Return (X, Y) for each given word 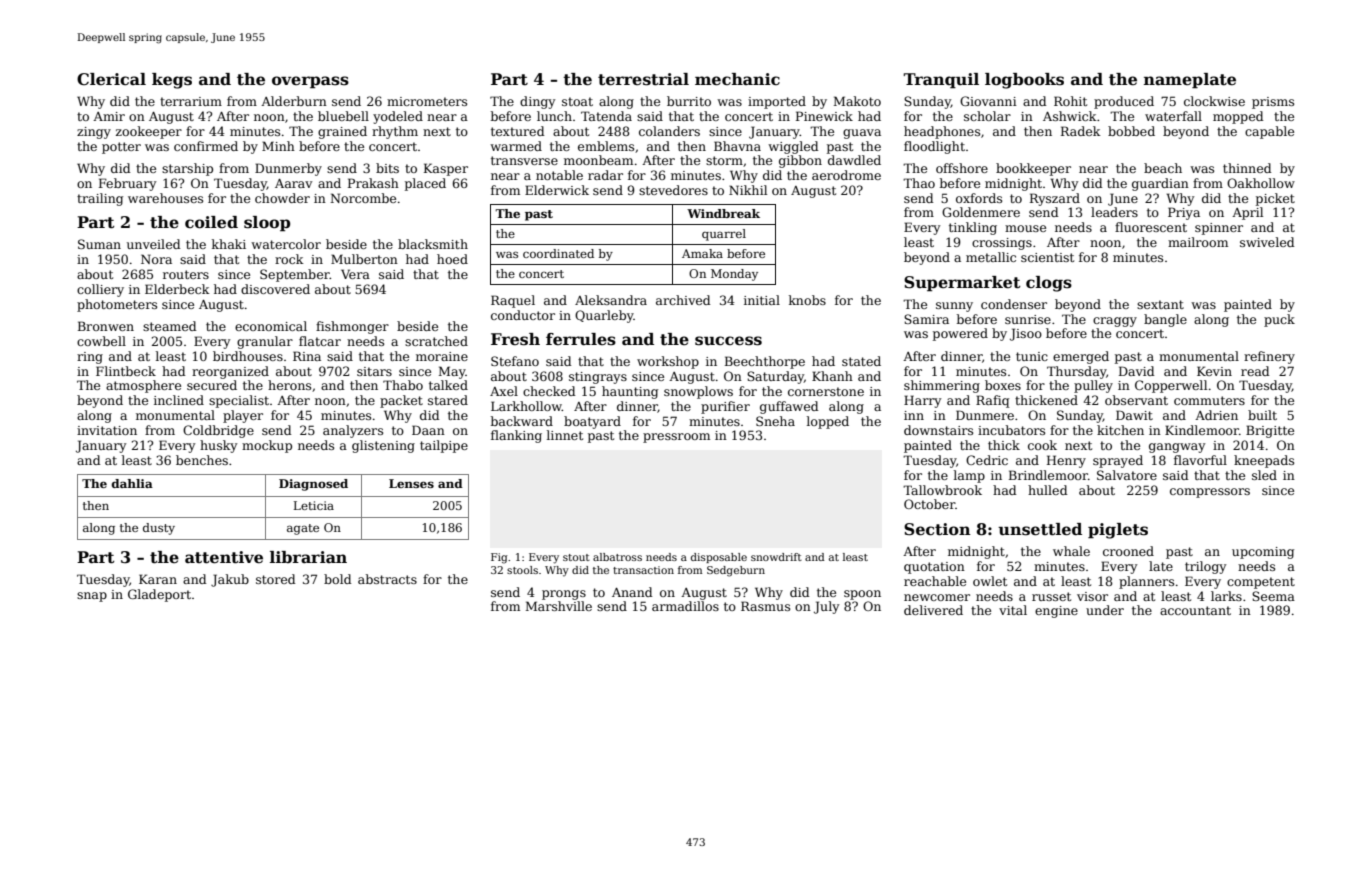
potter (121, 148)
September (295, 275)
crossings (1002, 244)
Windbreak (723, 213)
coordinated (558, 253)
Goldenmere (981, 212)
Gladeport (159, 595)
